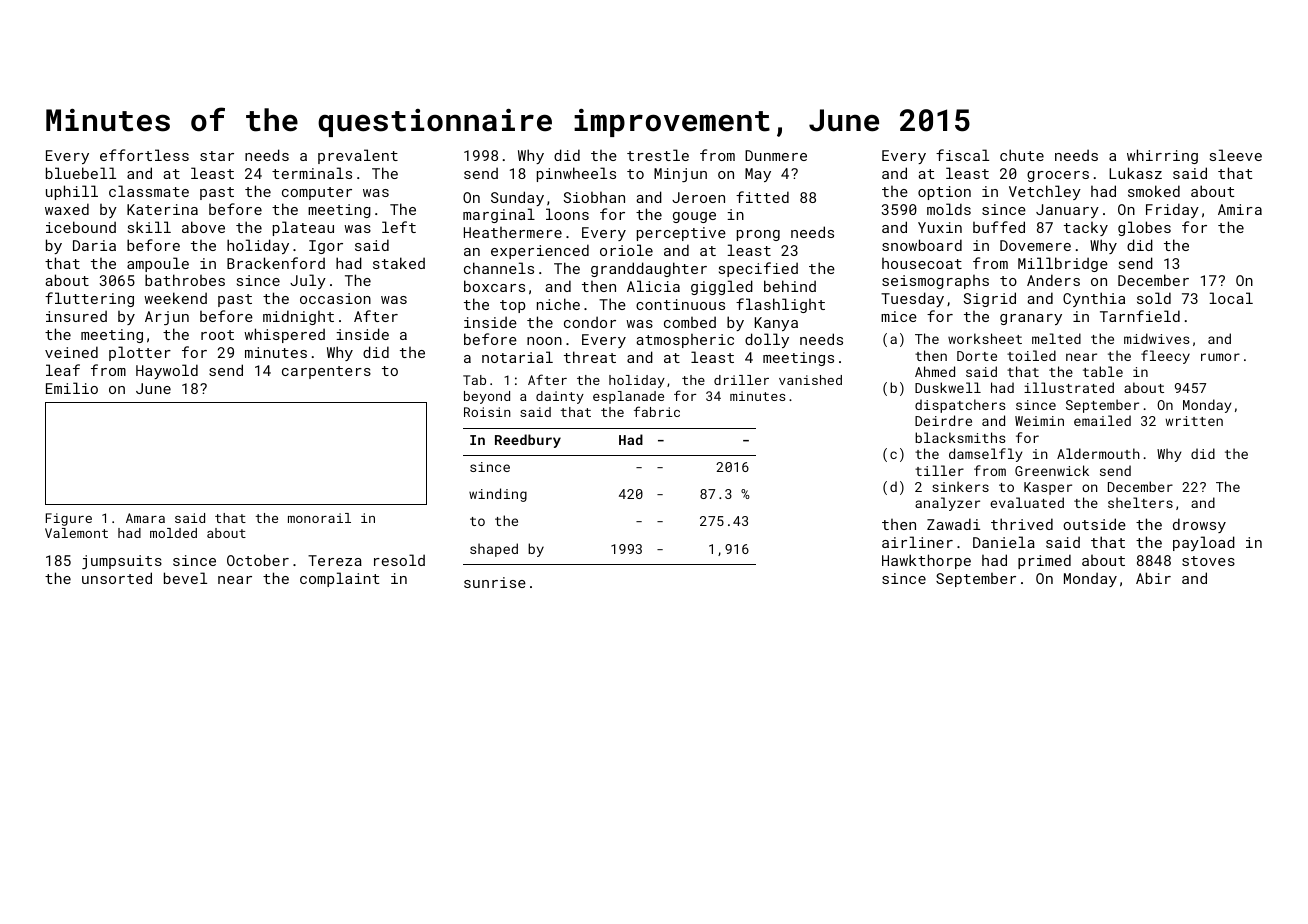 The width and height of the screenshot is (1308, 924). I want to click on illustrated, so click(1069, 387).
